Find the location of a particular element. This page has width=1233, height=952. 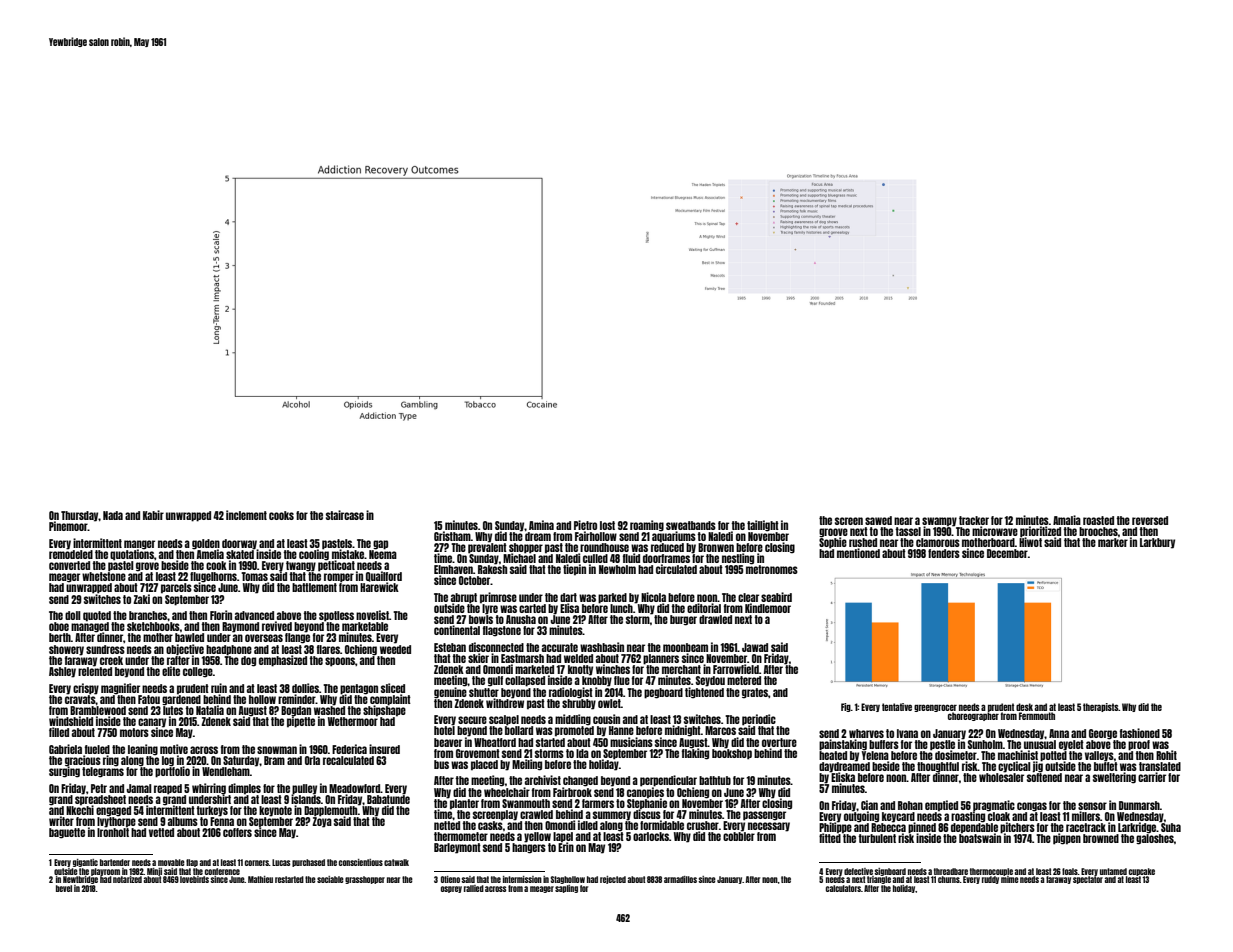

bartender is located at coordinates (115, 862).
